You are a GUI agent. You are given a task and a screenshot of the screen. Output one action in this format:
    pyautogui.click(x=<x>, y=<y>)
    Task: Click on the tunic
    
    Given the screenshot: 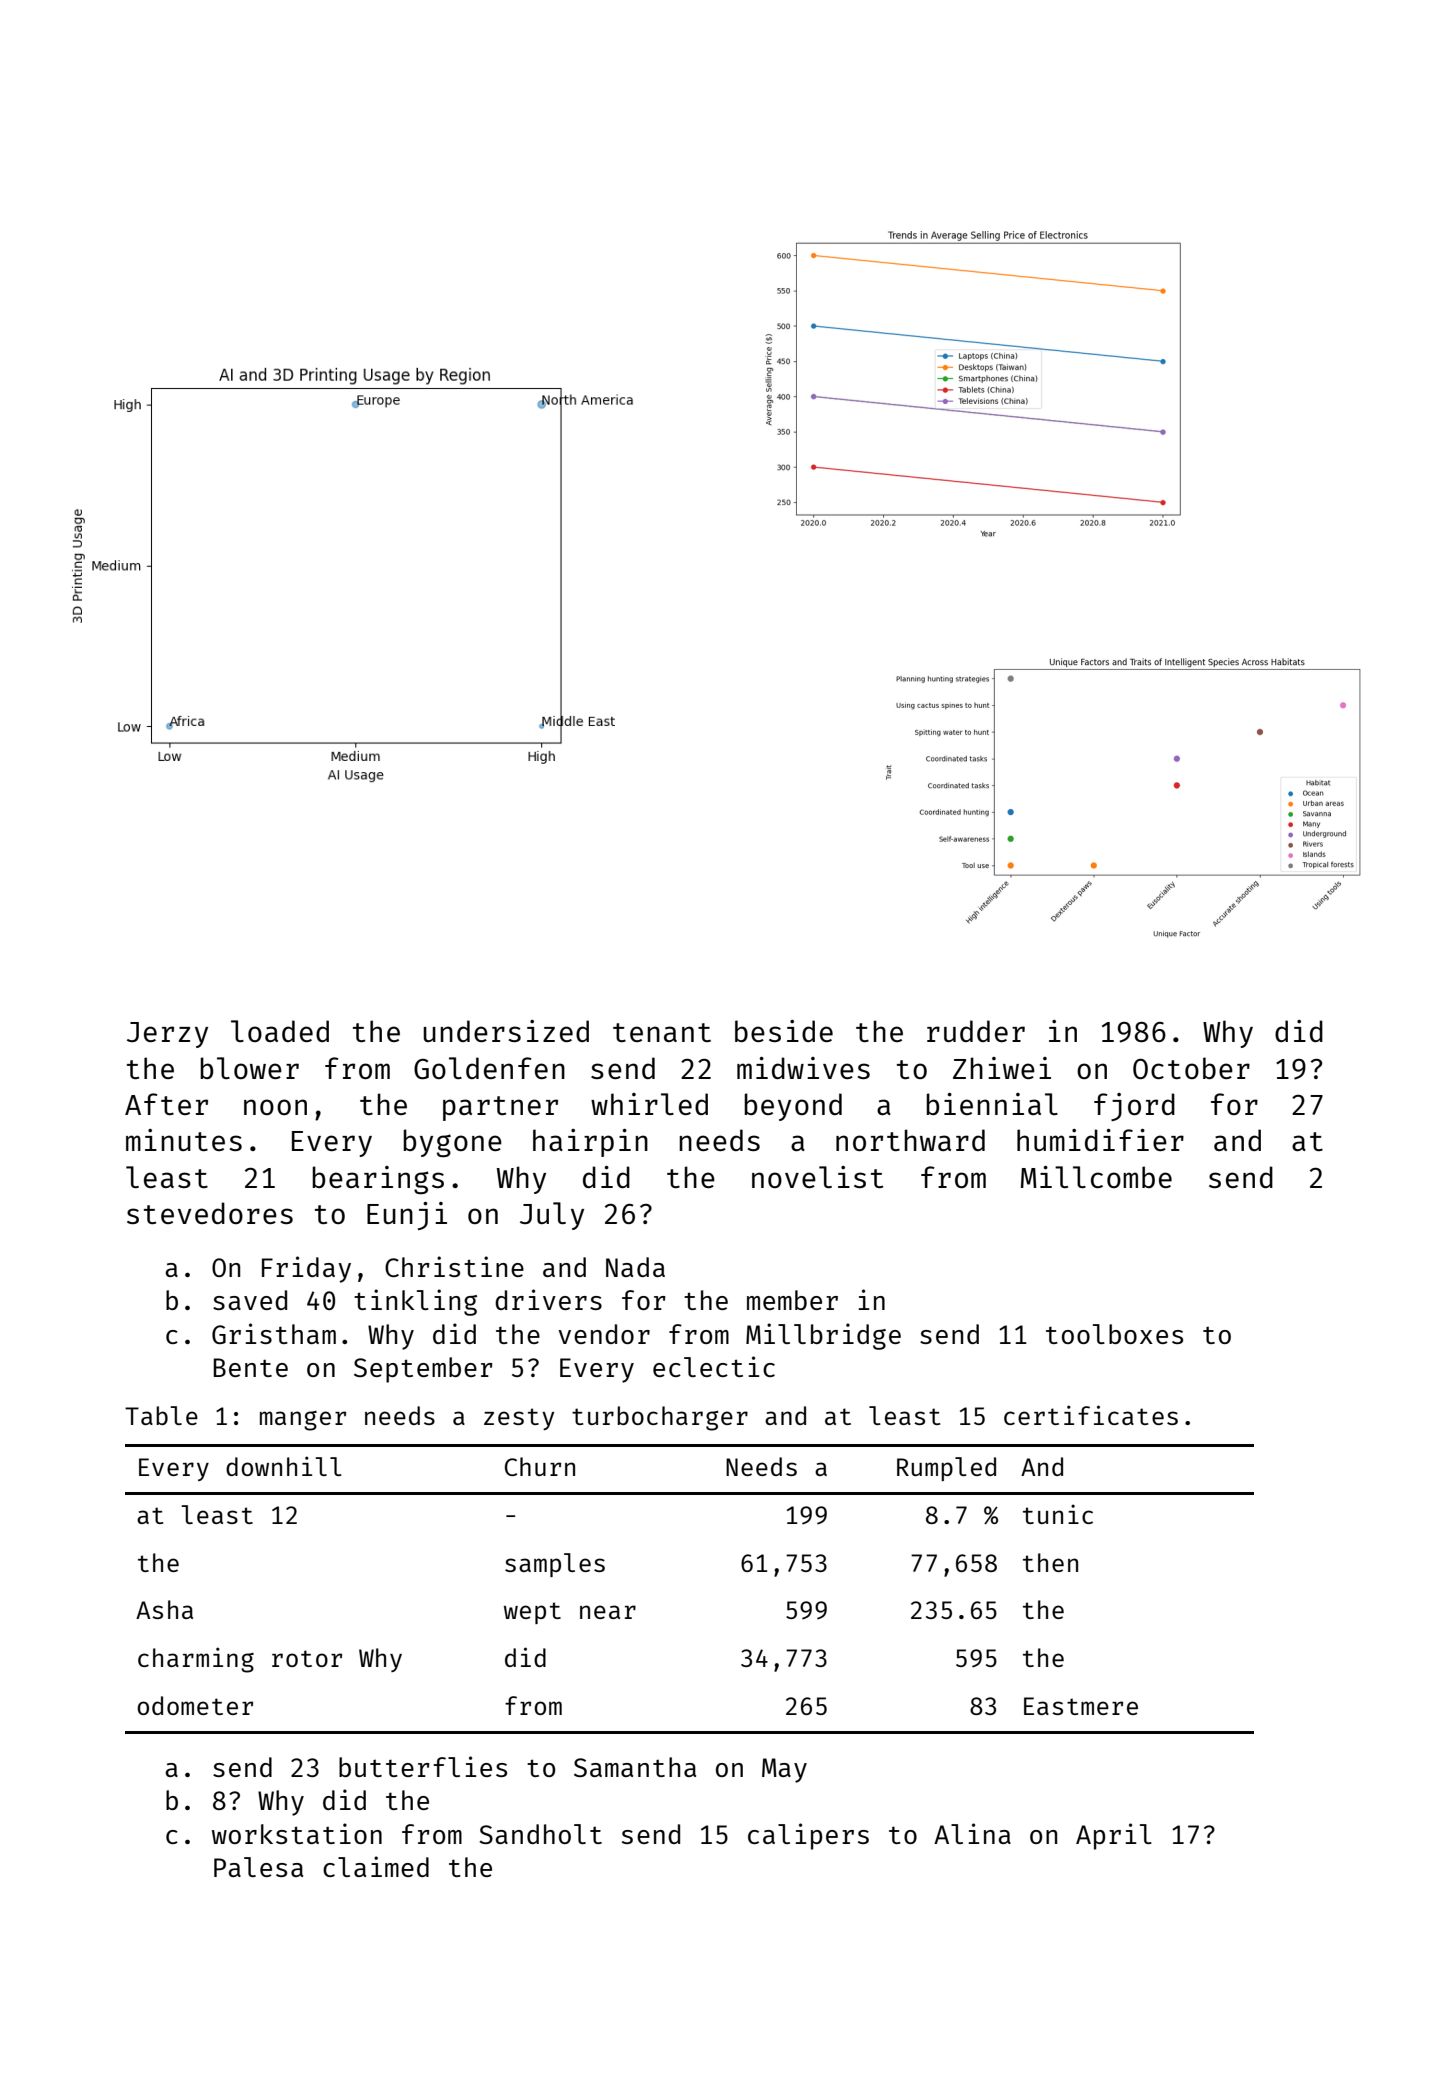 What is the action you would take?
    pyautogui.click(x=1058, y=1514)
